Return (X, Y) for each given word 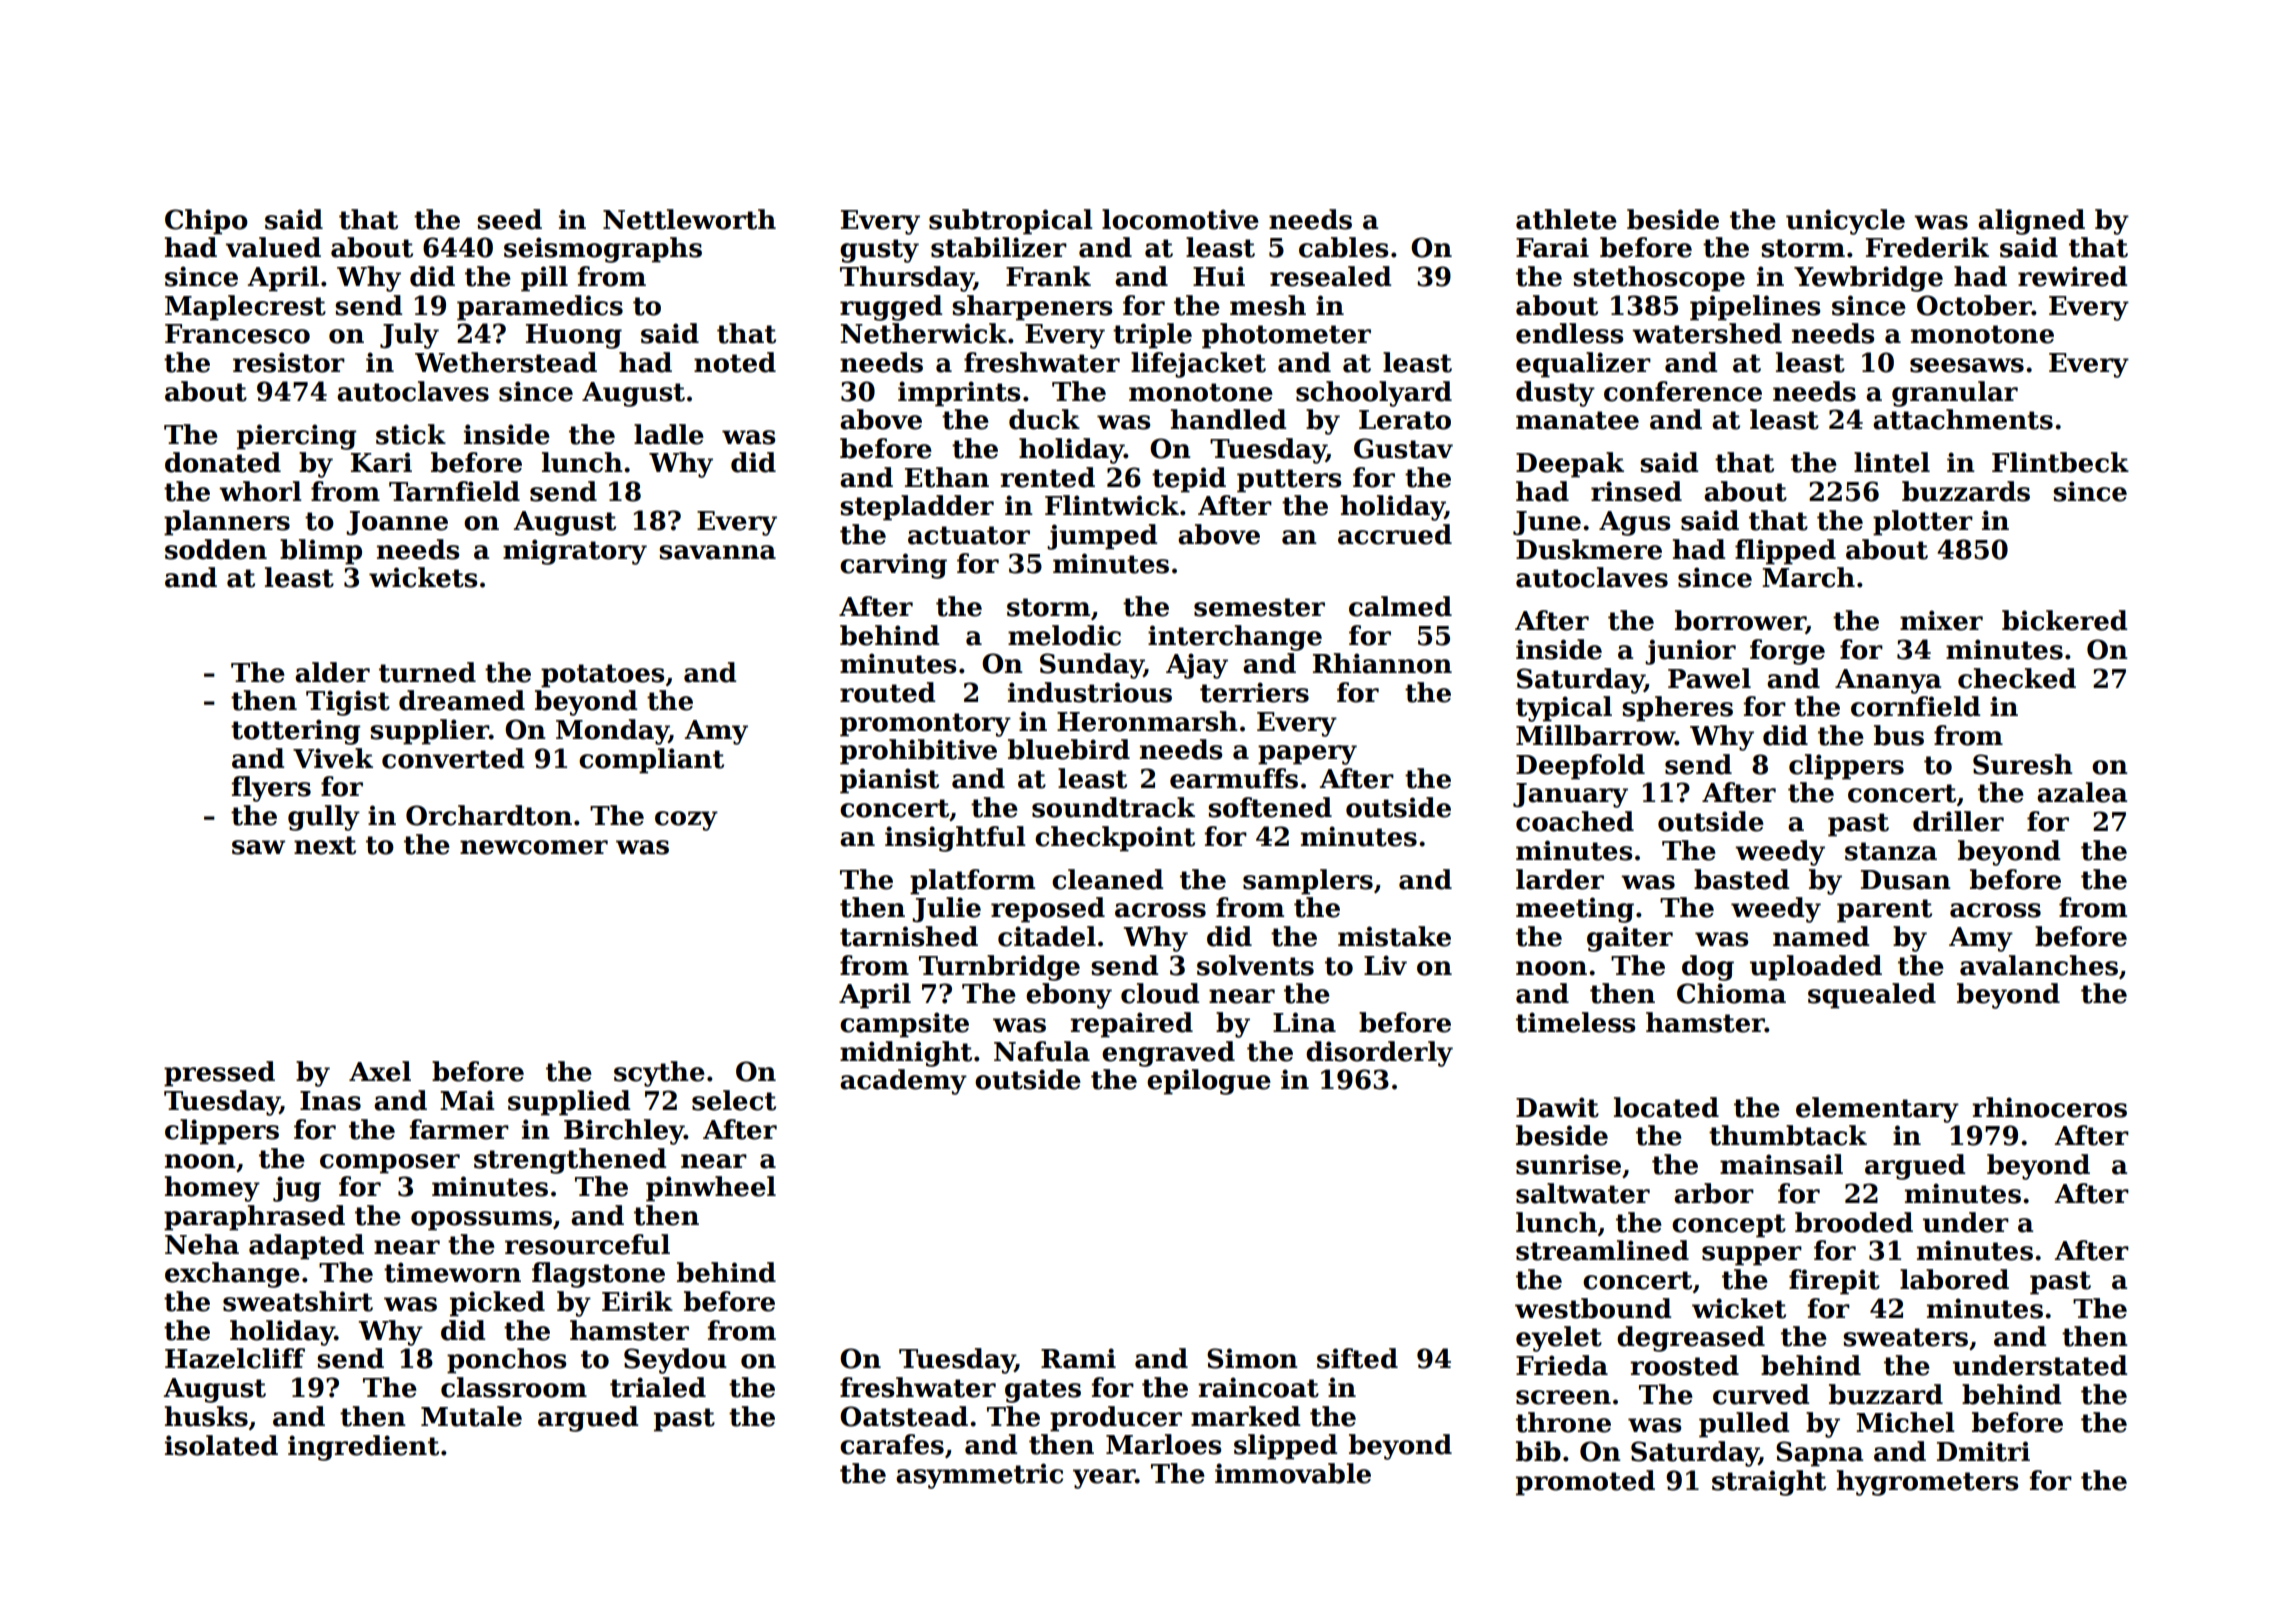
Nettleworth (689, 219)
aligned (2031, 222)
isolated (221, 1445)
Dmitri (1983, 1451)
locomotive (1180, 219)
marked (1245, 1416)
